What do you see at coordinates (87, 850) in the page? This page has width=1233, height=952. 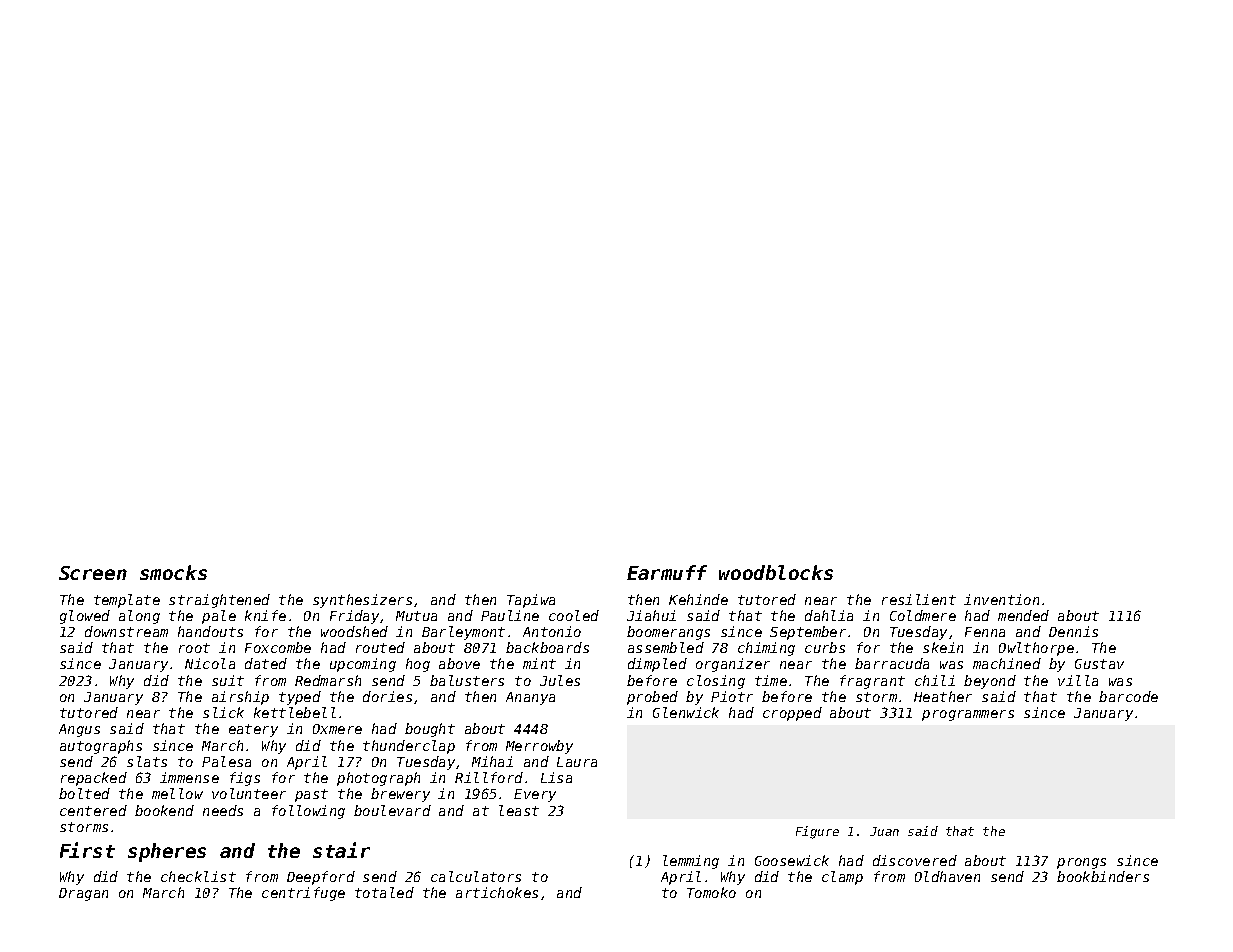 I see `First` at bounding box center [87, 850].
